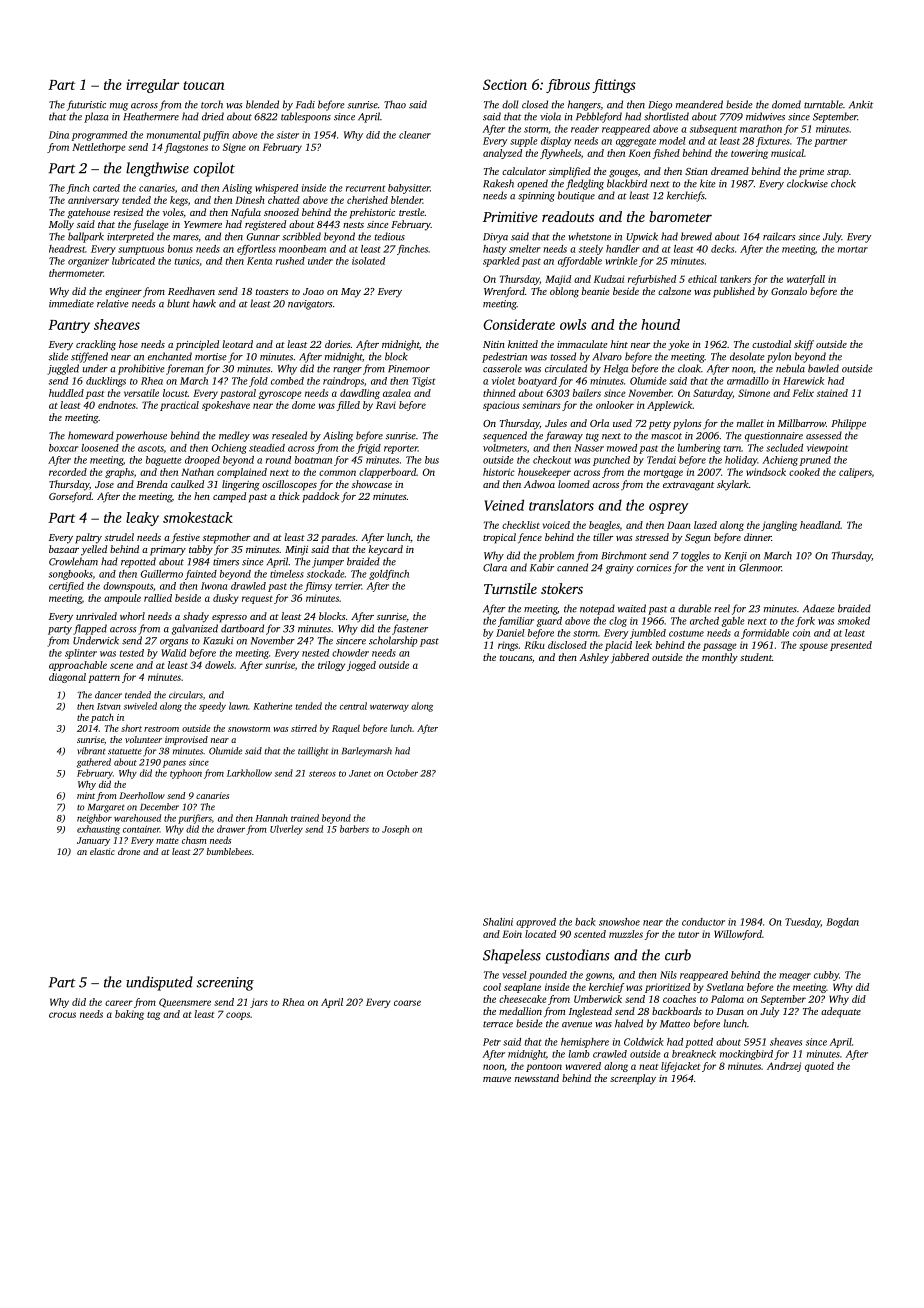 The image size is (924, 1308). Describe the element at coordinates (99, 148) in the image. I see `Nettlethorpe` at that location.
